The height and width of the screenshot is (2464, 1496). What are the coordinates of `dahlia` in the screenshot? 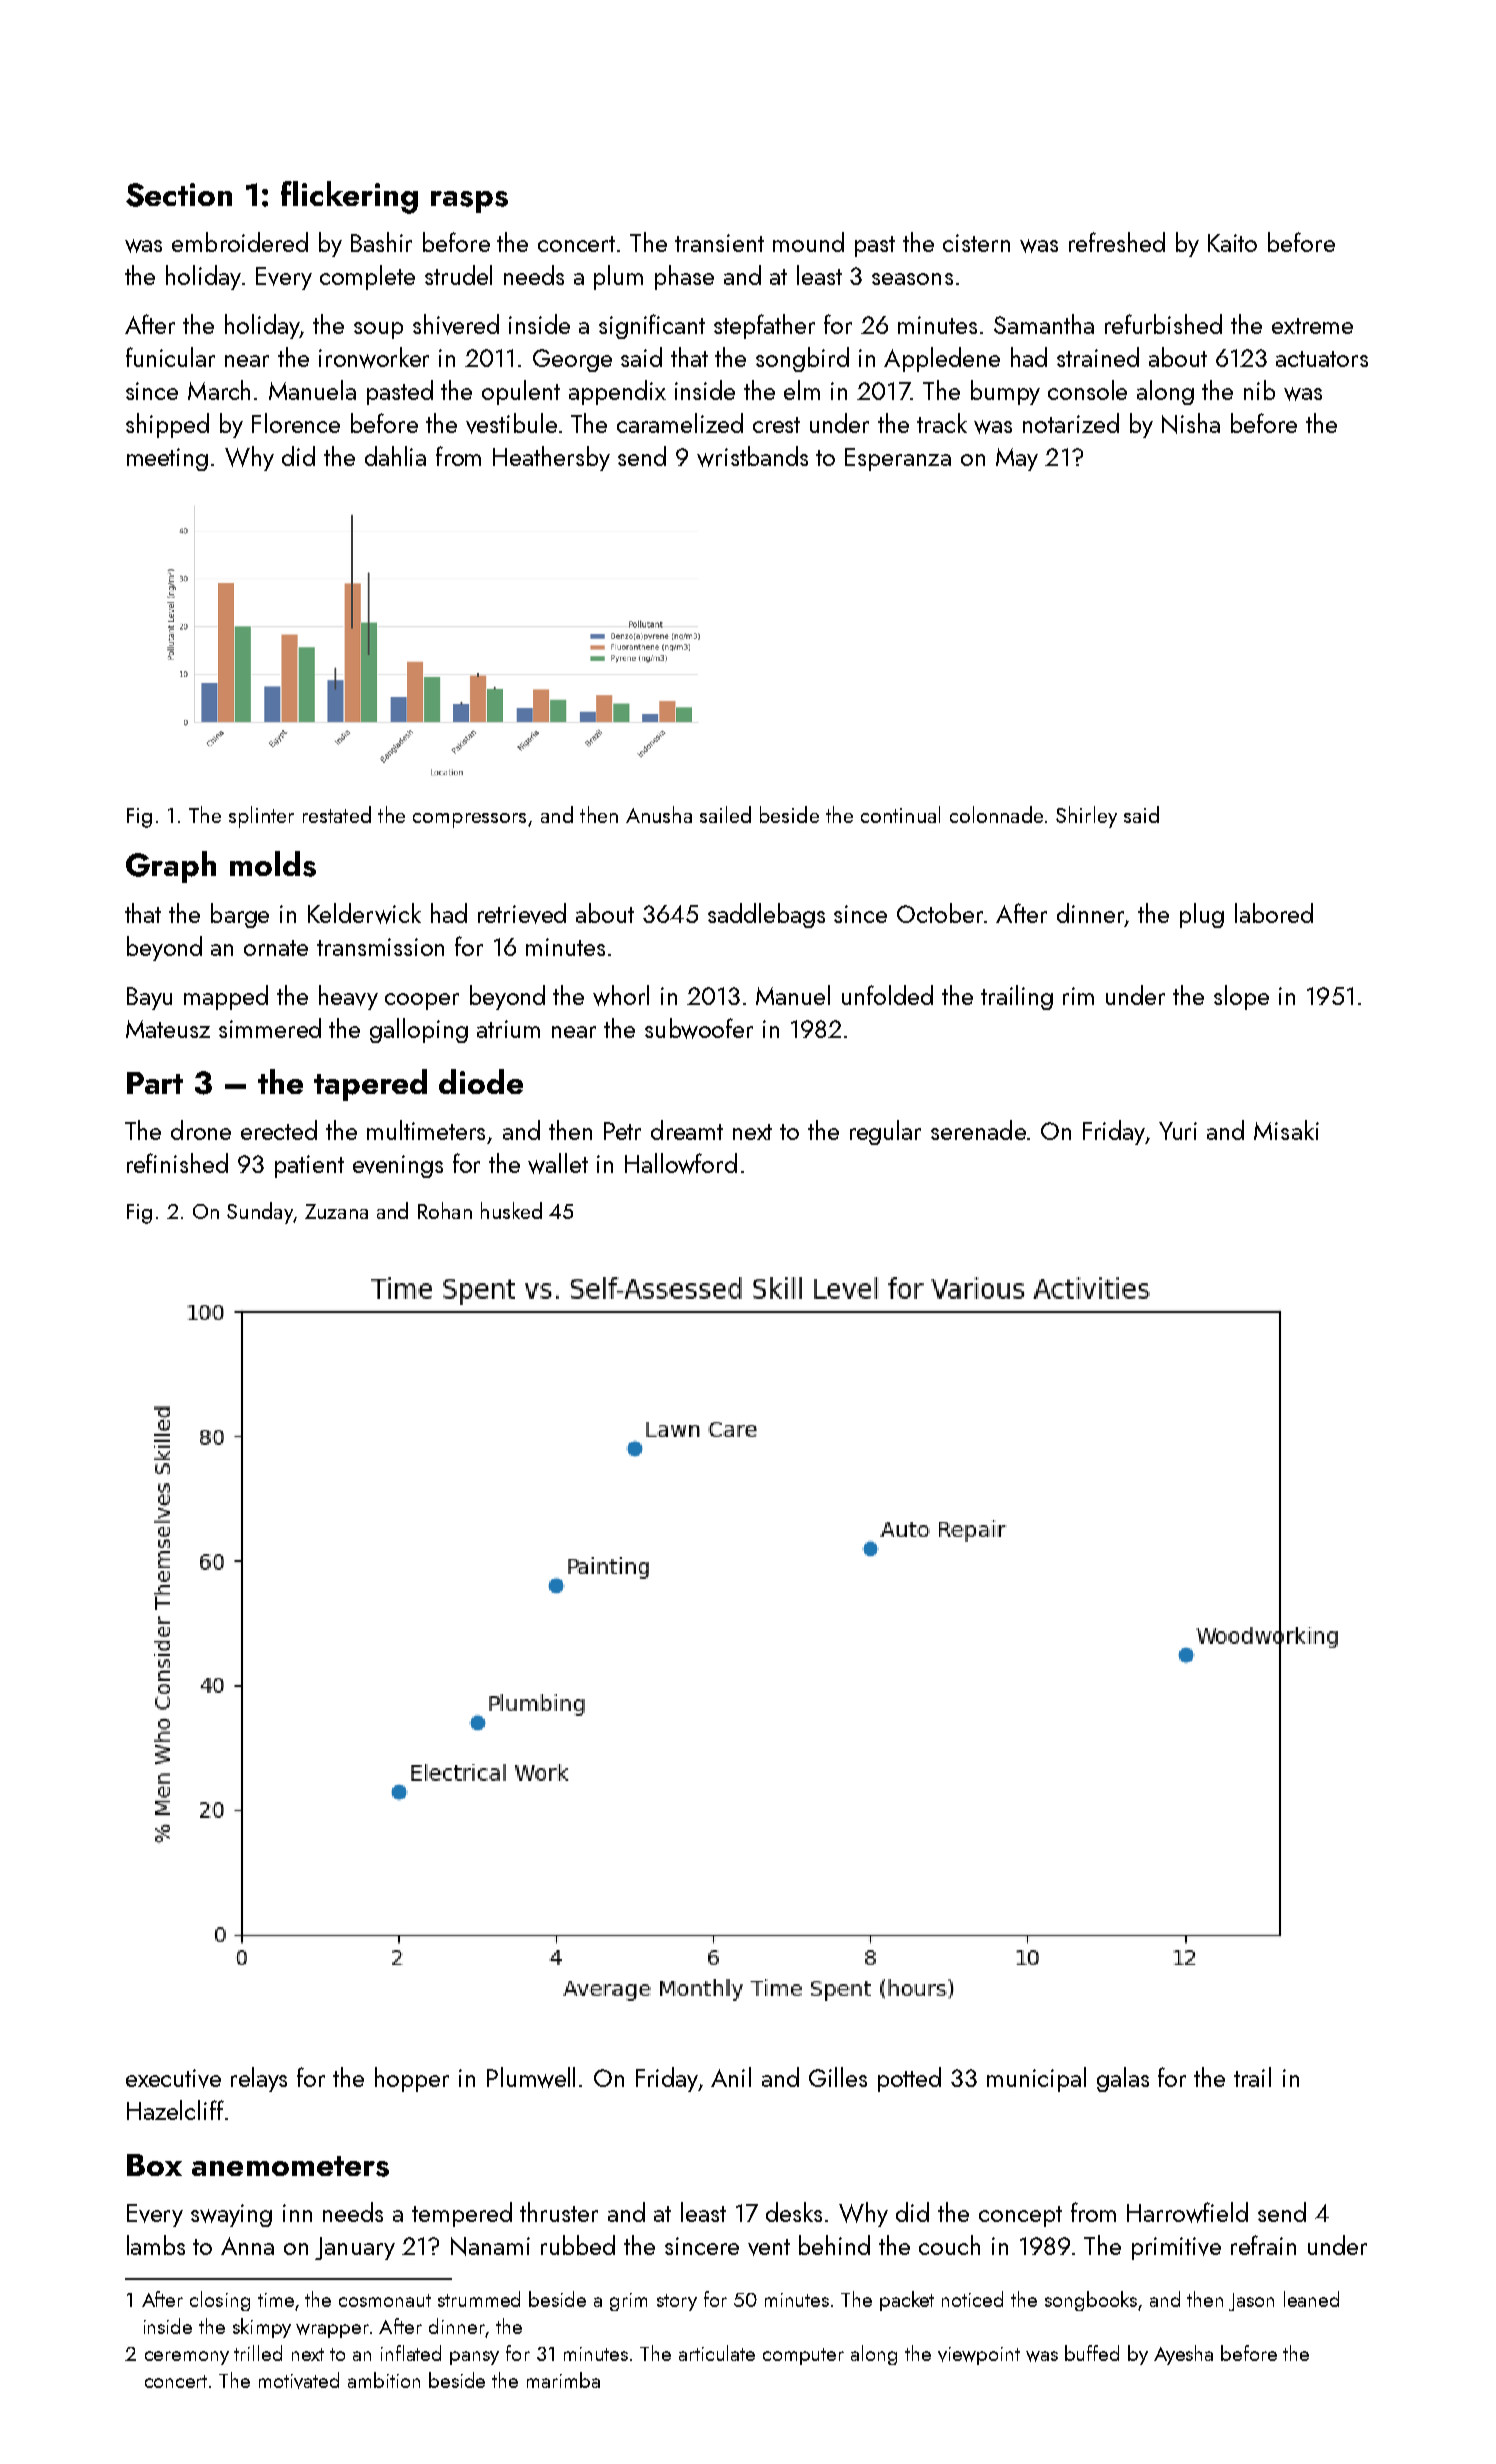 It's located at (395, 456).
